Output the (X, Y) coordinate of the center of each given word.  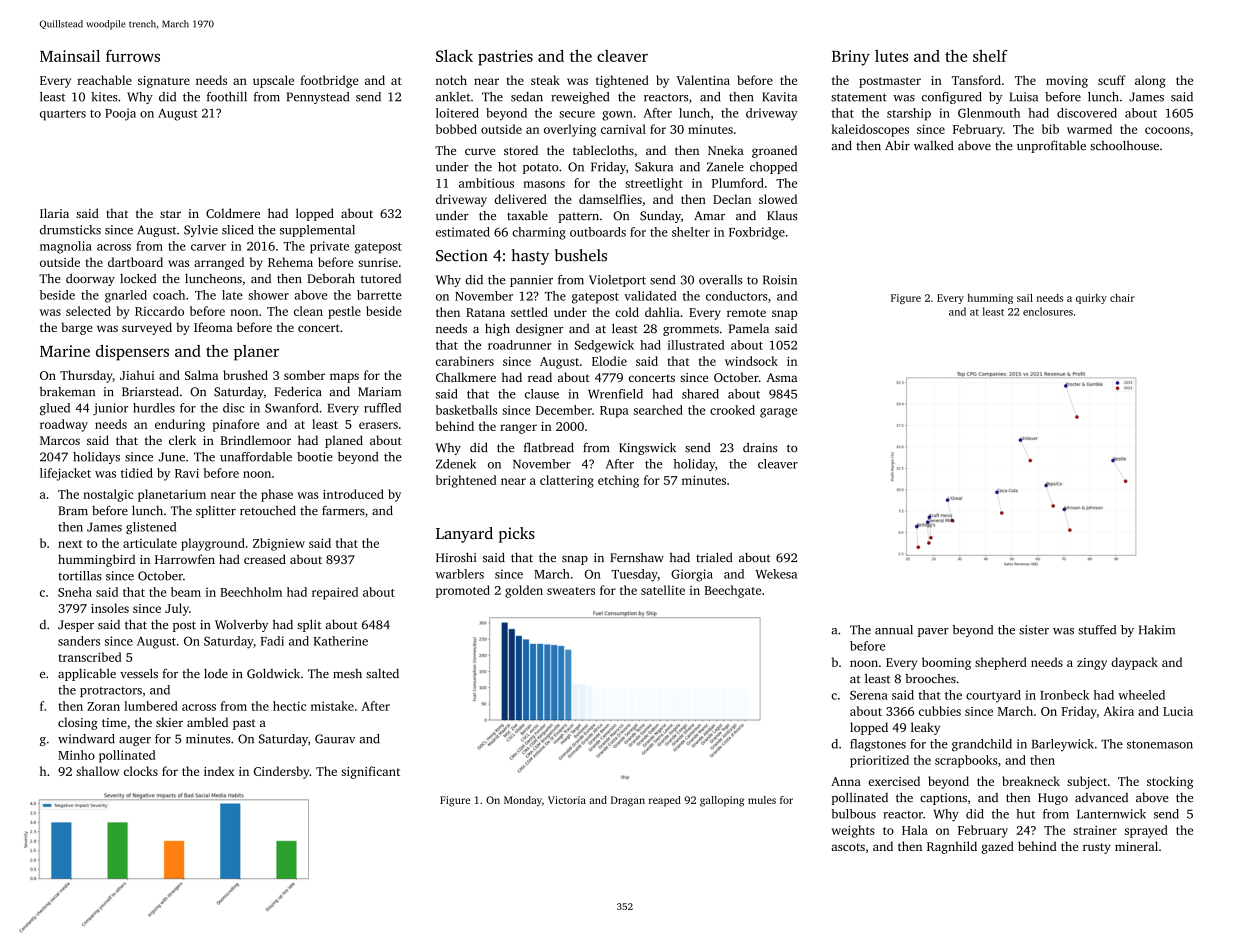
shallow (97, 771)
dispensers (132, 353)
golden (524, 591)
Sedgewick (604, 346)
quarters (63, 115)
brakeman (67, 391)
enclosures (1048, 311)
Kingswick (647, 448)
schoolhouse (1124, 145)
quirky (1091, 299)
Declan (732, 199)
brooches (930, 679)
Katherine (341, 641)
